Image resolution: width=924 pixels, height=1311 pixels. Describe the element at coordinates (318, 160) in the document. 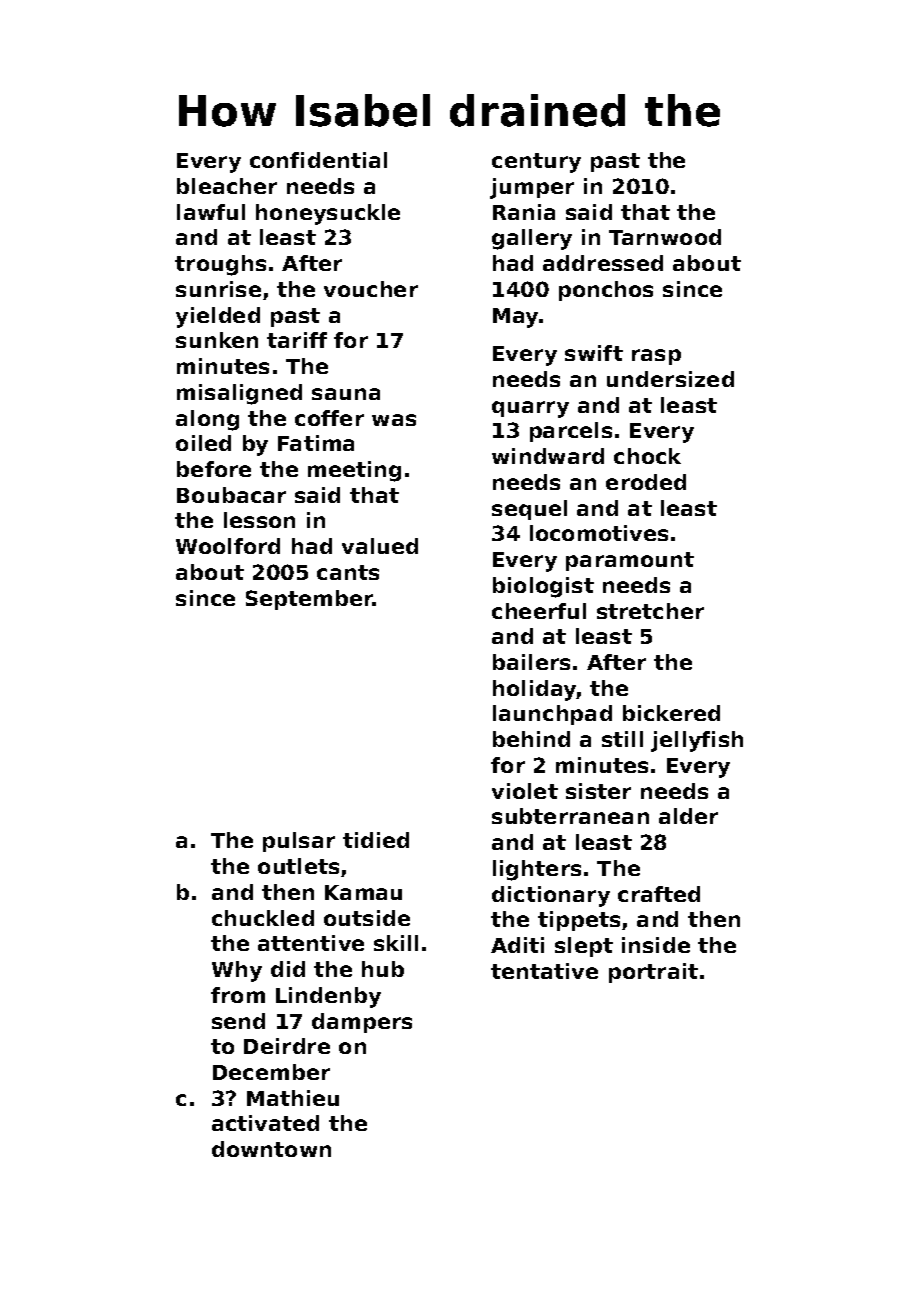

I see `confidential` at that location.
